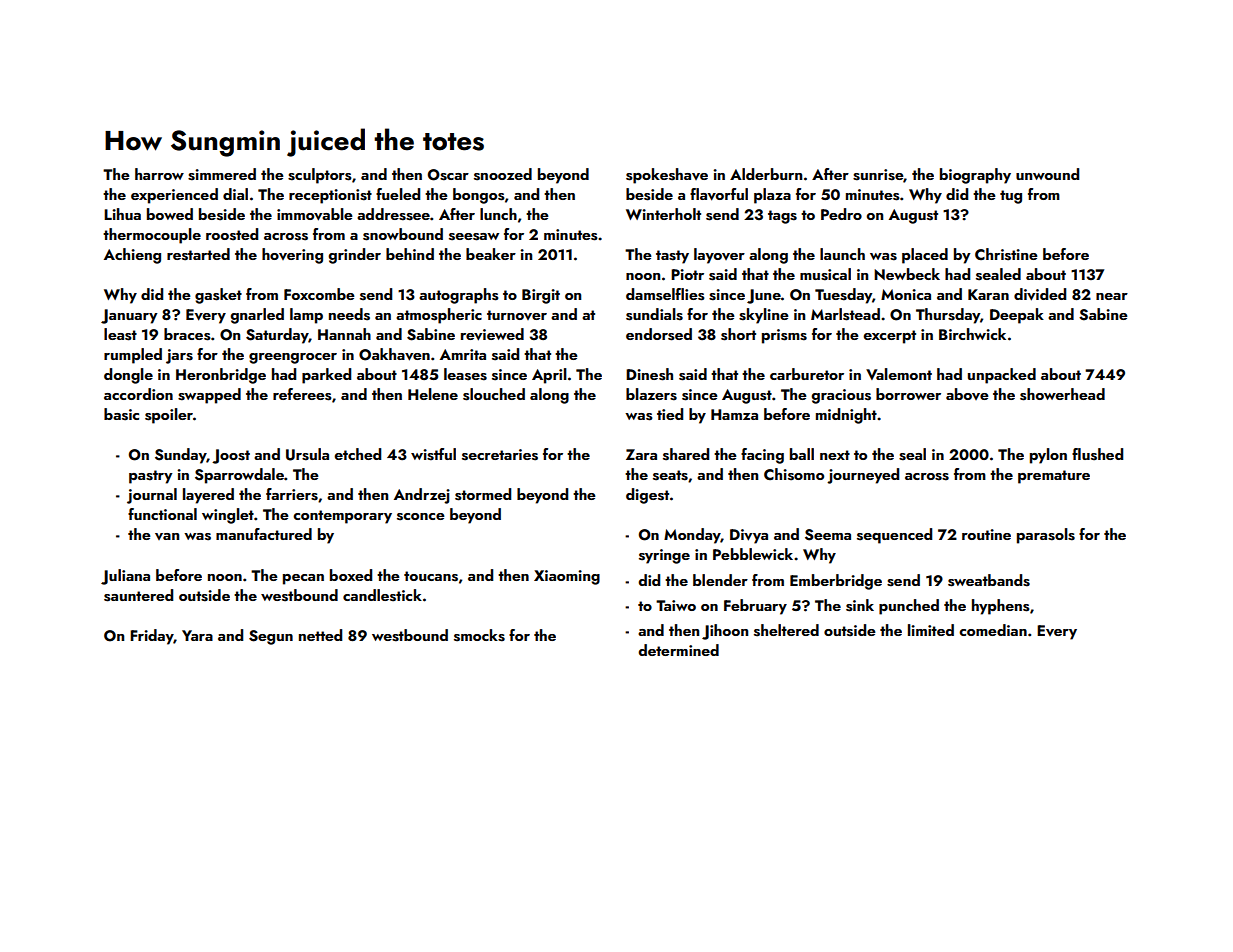 The height and width of the screenshot is (952, 1233). I want to click on grinder, so click(354, 256).
